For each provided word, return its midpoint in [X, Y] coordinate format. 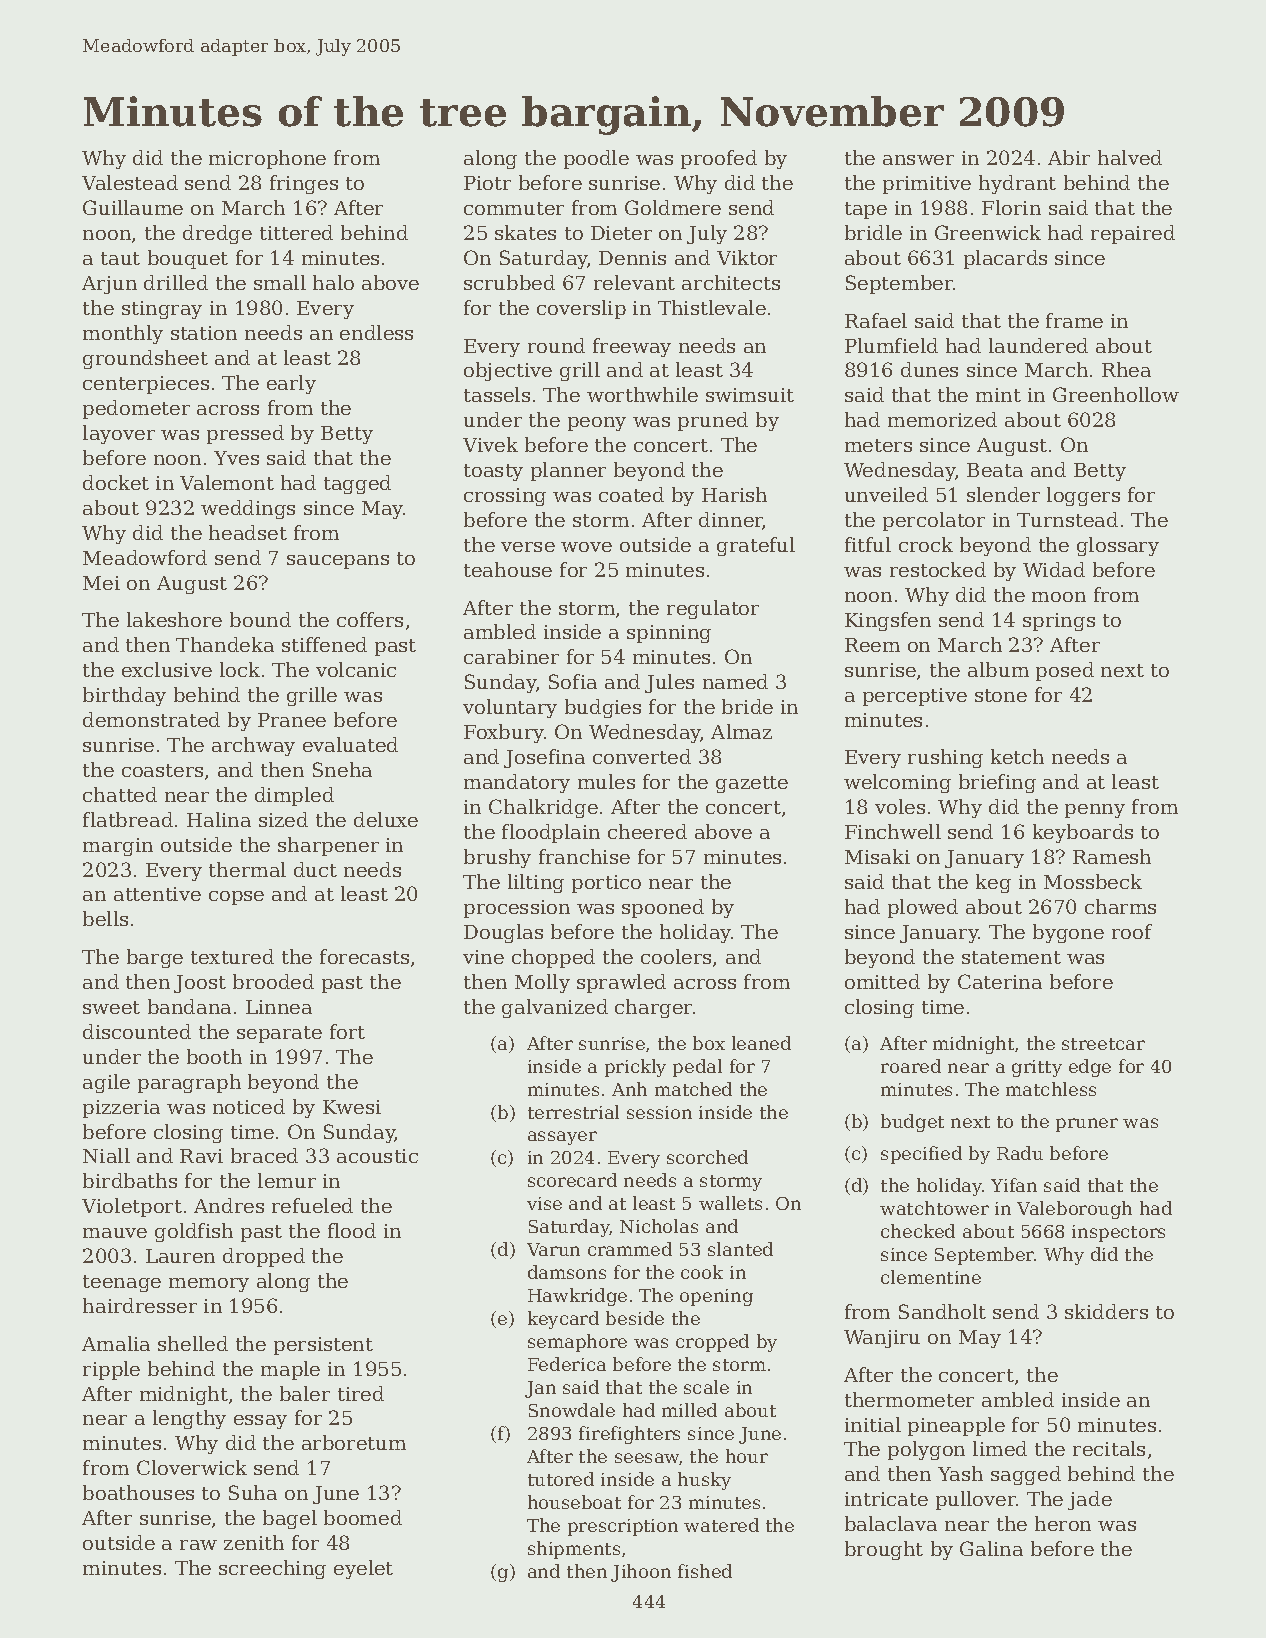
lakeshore [174, 619]
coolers [676, 956]
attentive [157, 894]
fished [705, 1571]
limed [1000, 1448]
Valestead [130, 182]
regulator [713, 609]
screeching [272, 1569]
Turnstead [1067, 519]
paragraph [189, 1083]
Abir [1069, 157]
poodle [596, 159]
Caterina [1000, 981]
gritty [1037, 1068]
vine [483, 957]
